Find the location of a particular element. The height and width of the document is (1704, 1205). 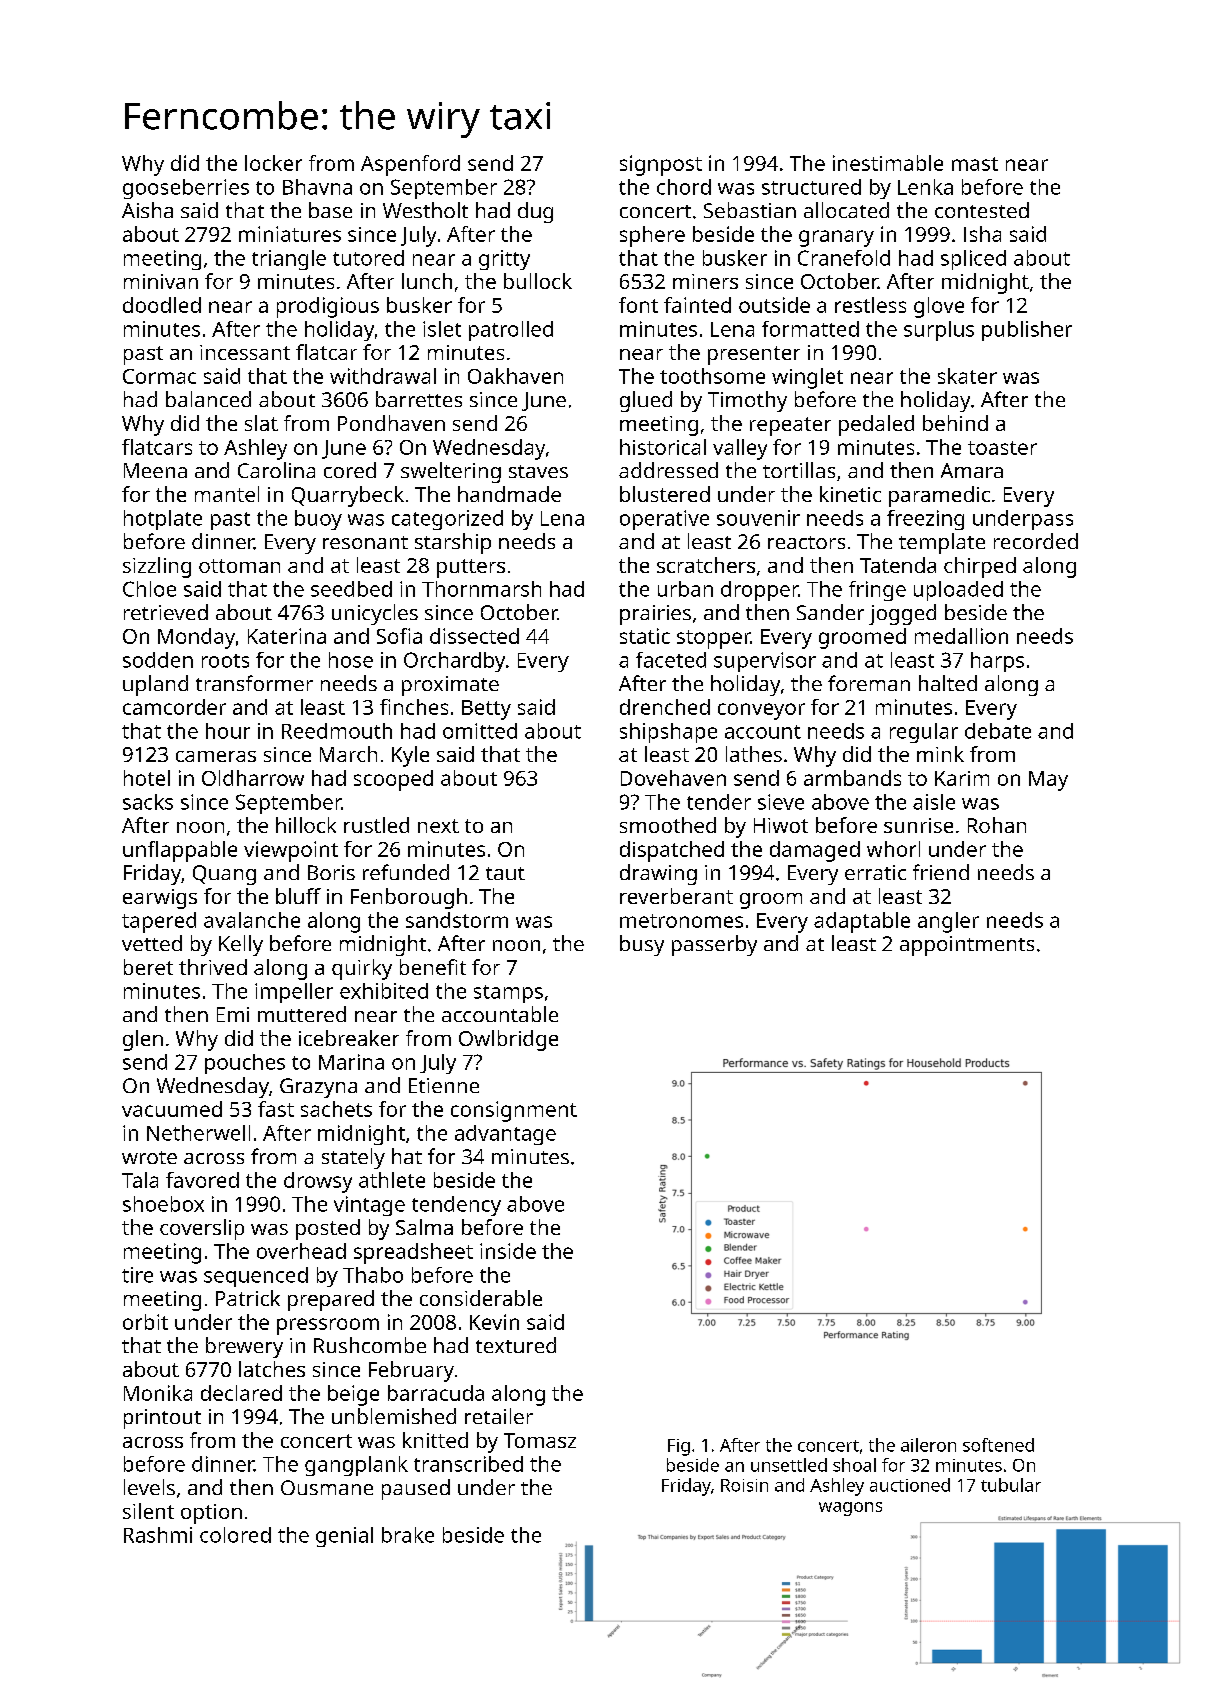

miniatures is located at coordinates (290, 234).
